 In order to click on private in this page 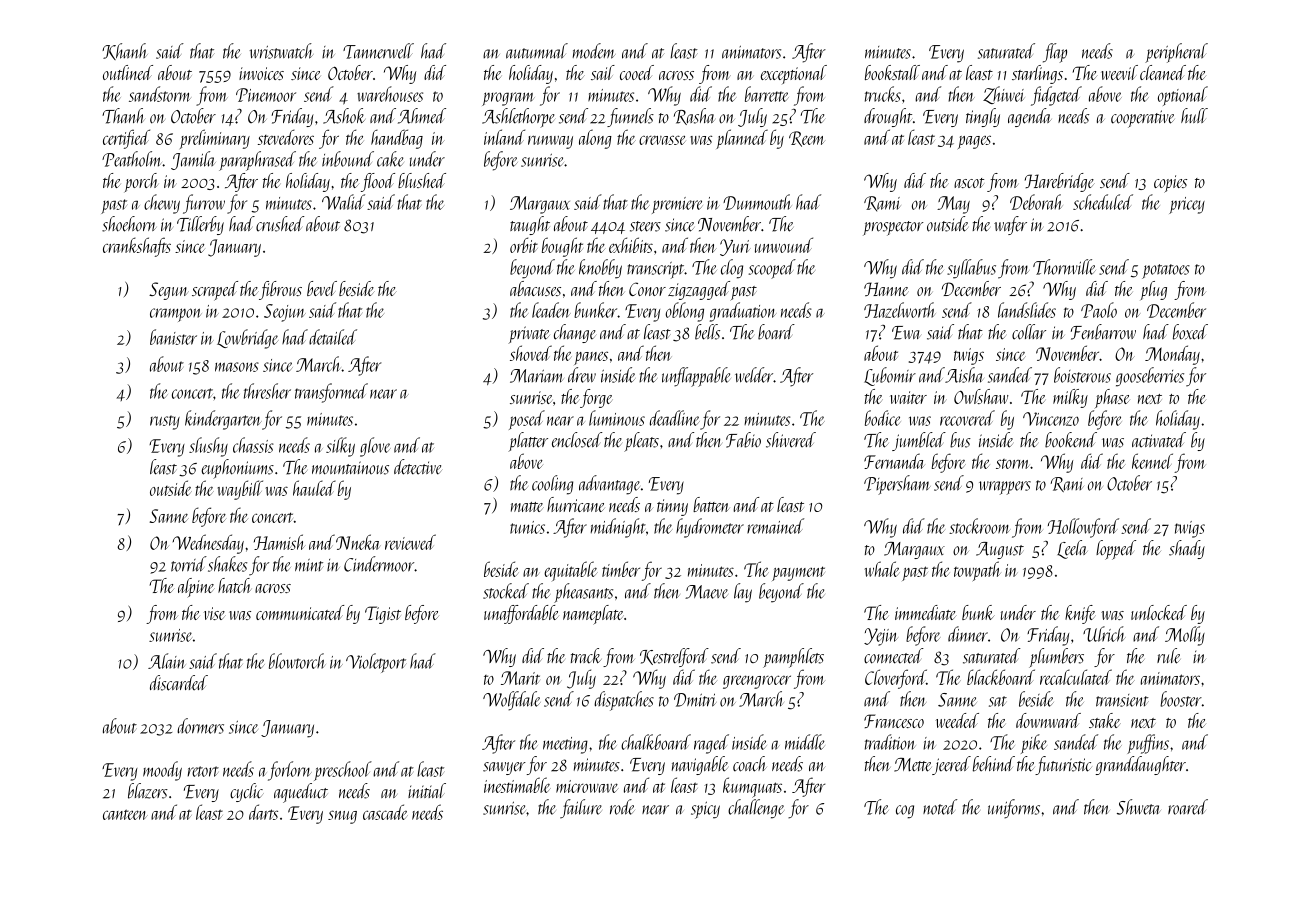, I will do `click(529, 335)`.
